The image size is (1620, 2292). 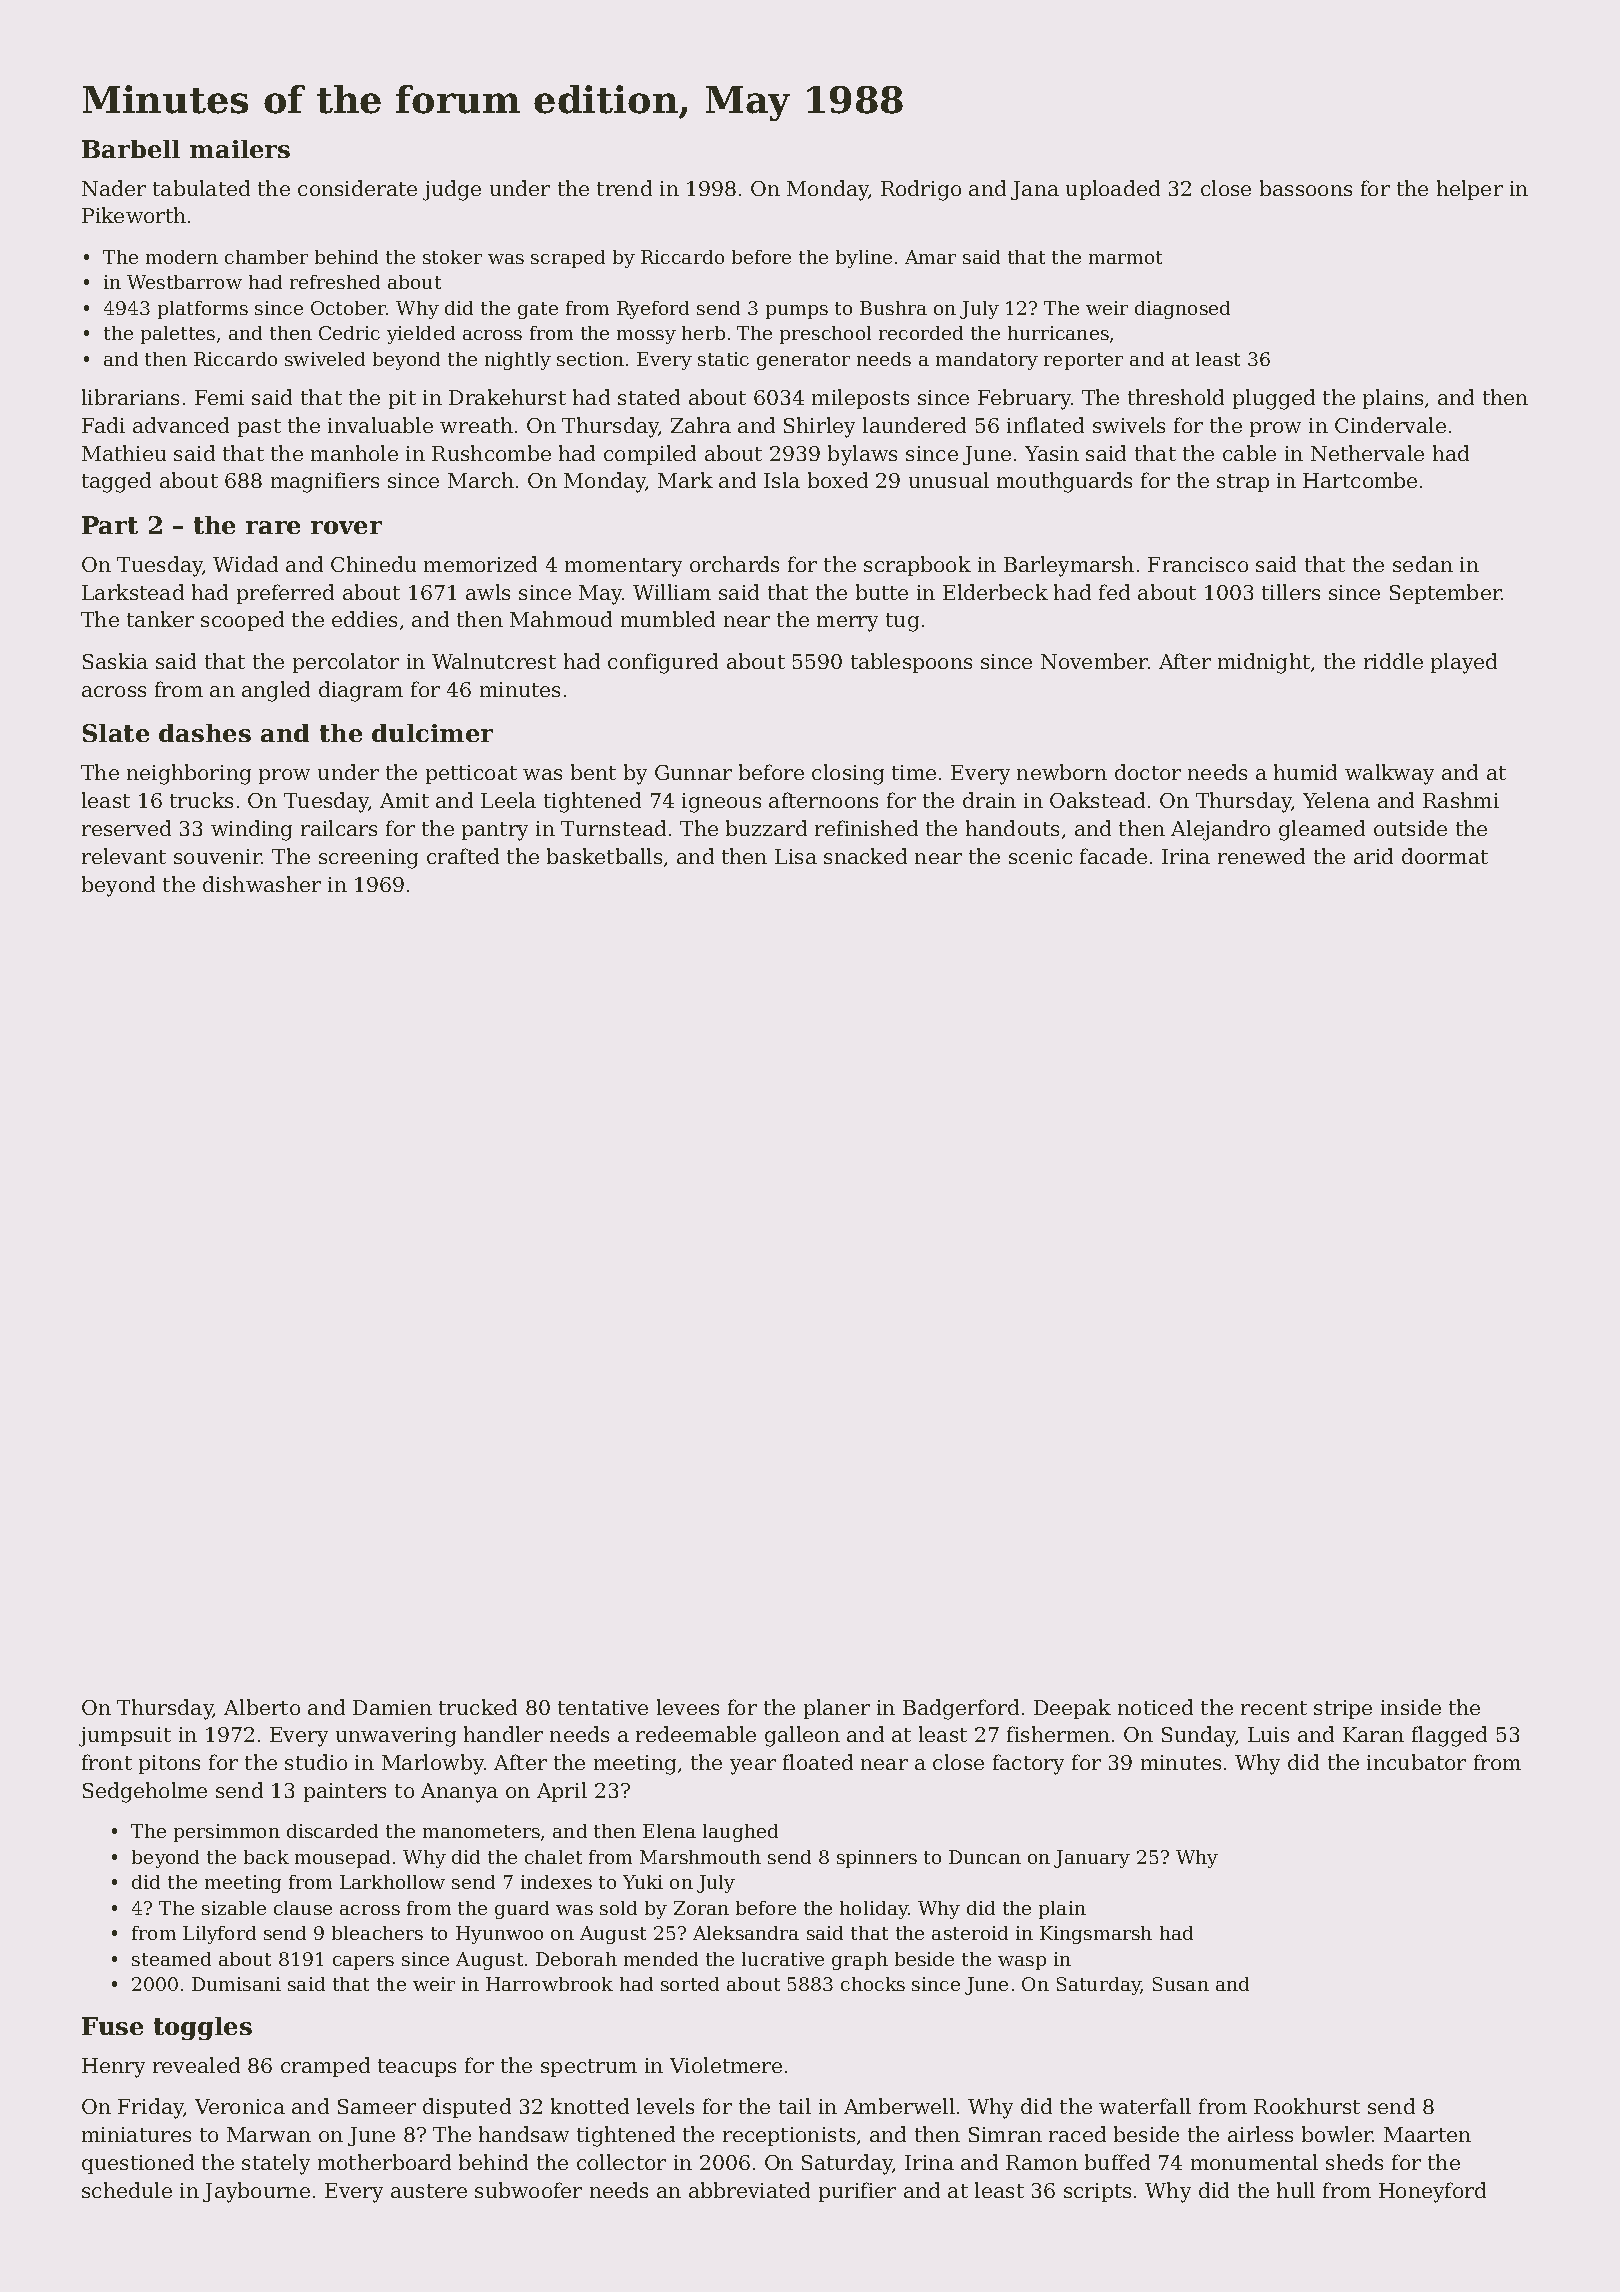 I want to click on played, so click(x=1464, y=663).
